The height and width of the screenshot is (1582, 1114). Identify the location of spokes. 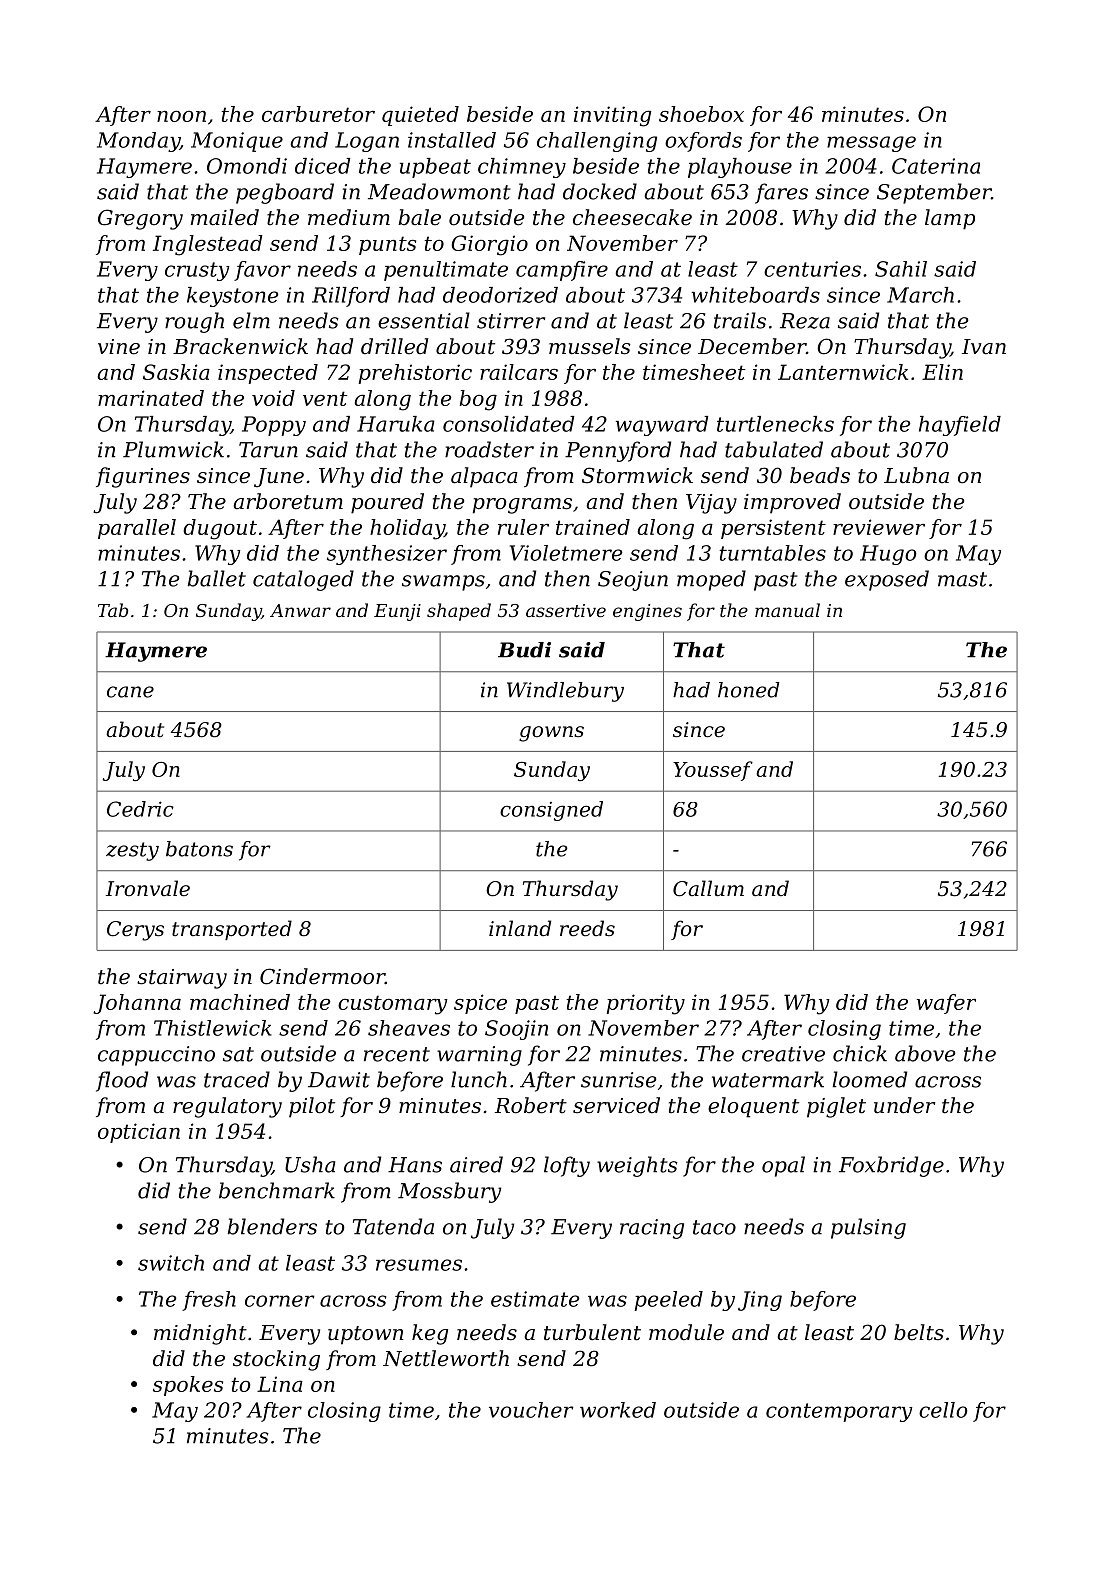
(188, 1386).
